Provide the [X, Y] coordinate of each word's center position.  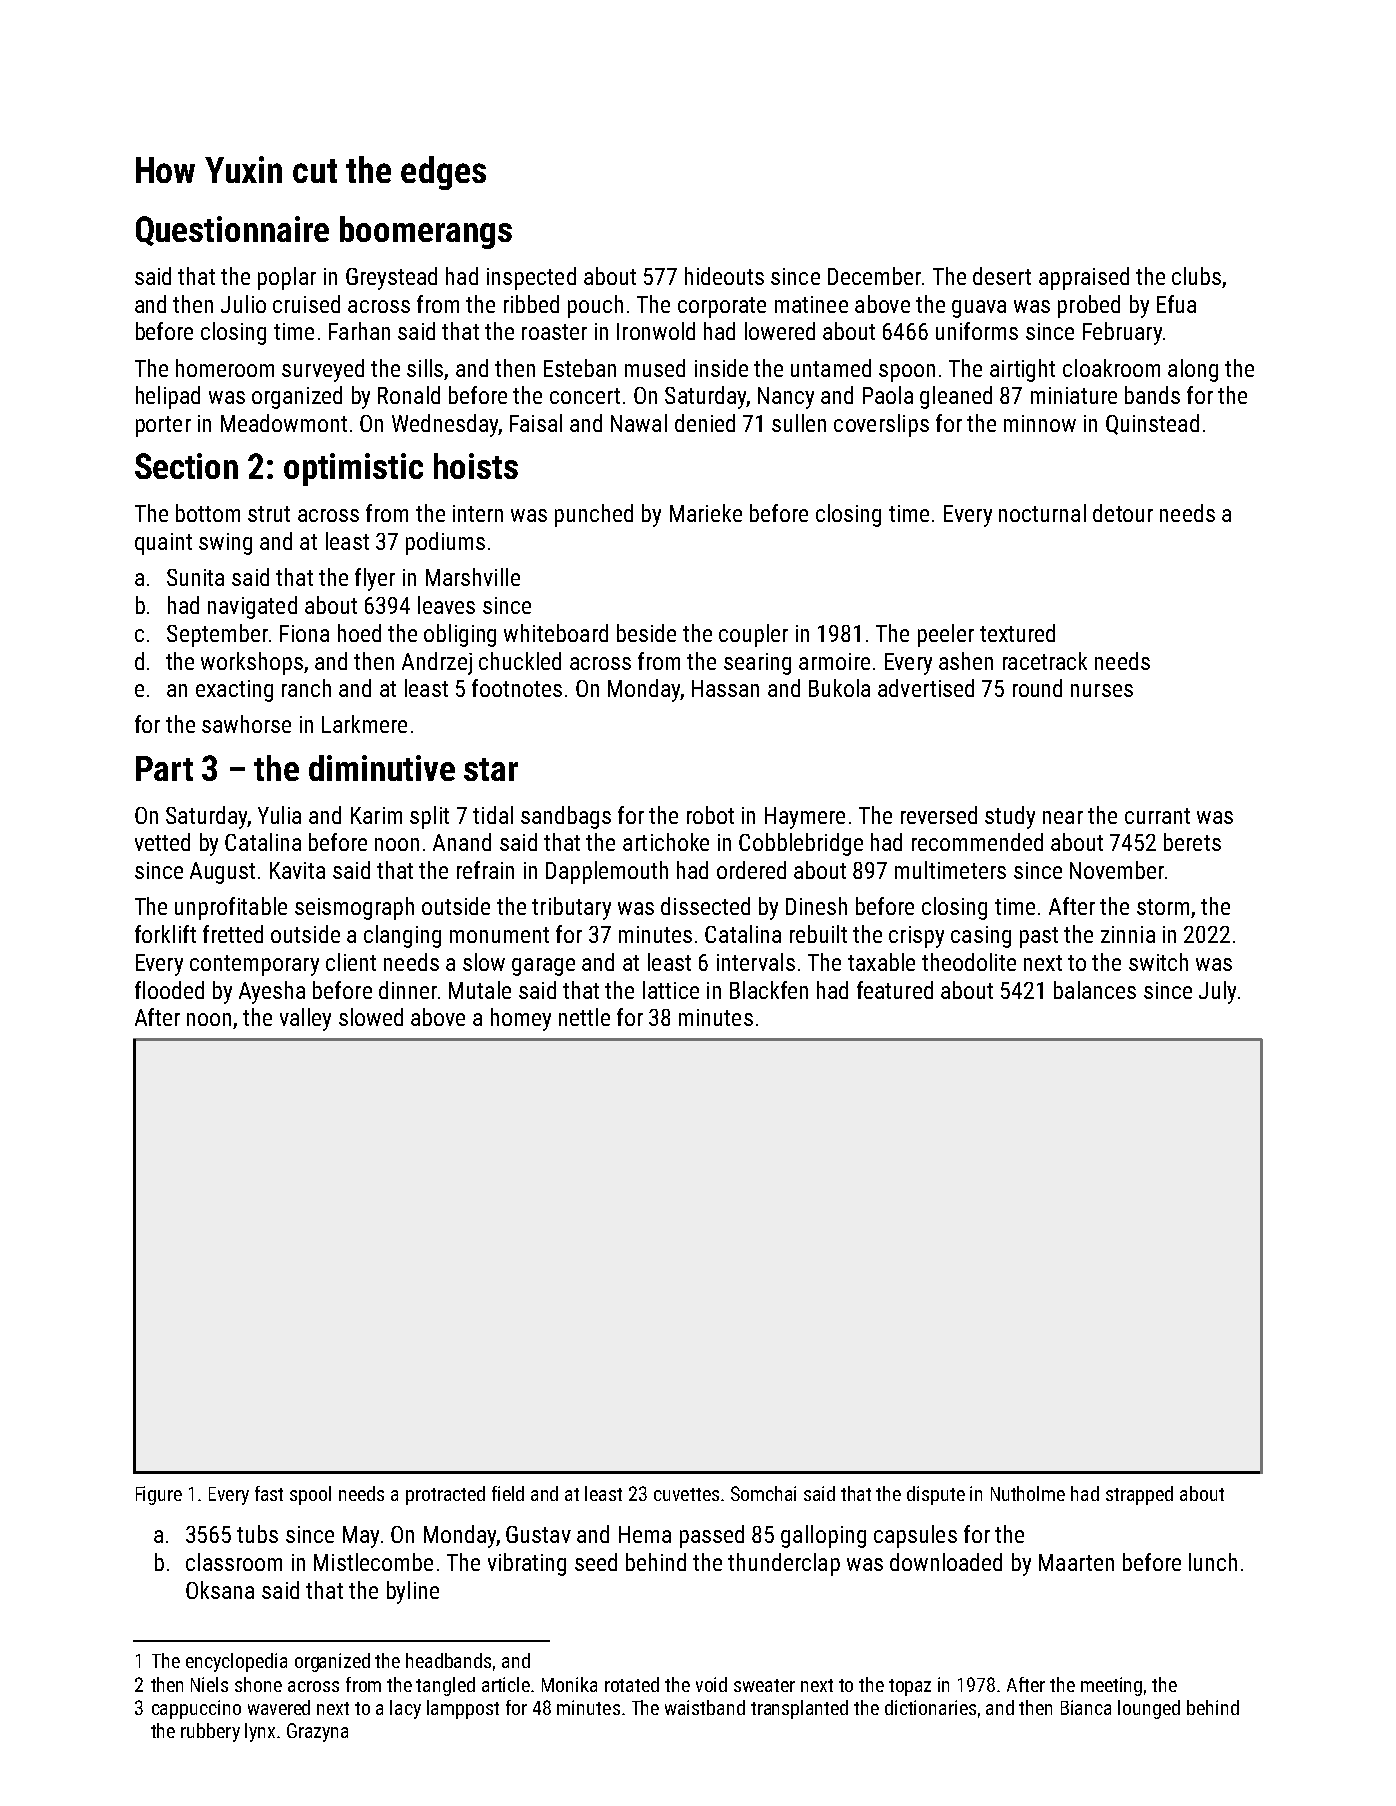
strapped [1139, 1495]
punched [594, 515]
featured [895, 990]
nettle [584, 1017]
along [1193, 370]
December [874, 276]
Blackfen [769, 990]
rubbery [210, 1732]
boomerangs [426, 232]
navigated [252, 607]
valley [305, 1019]
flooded [169, 990]
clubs [1196, 276]
